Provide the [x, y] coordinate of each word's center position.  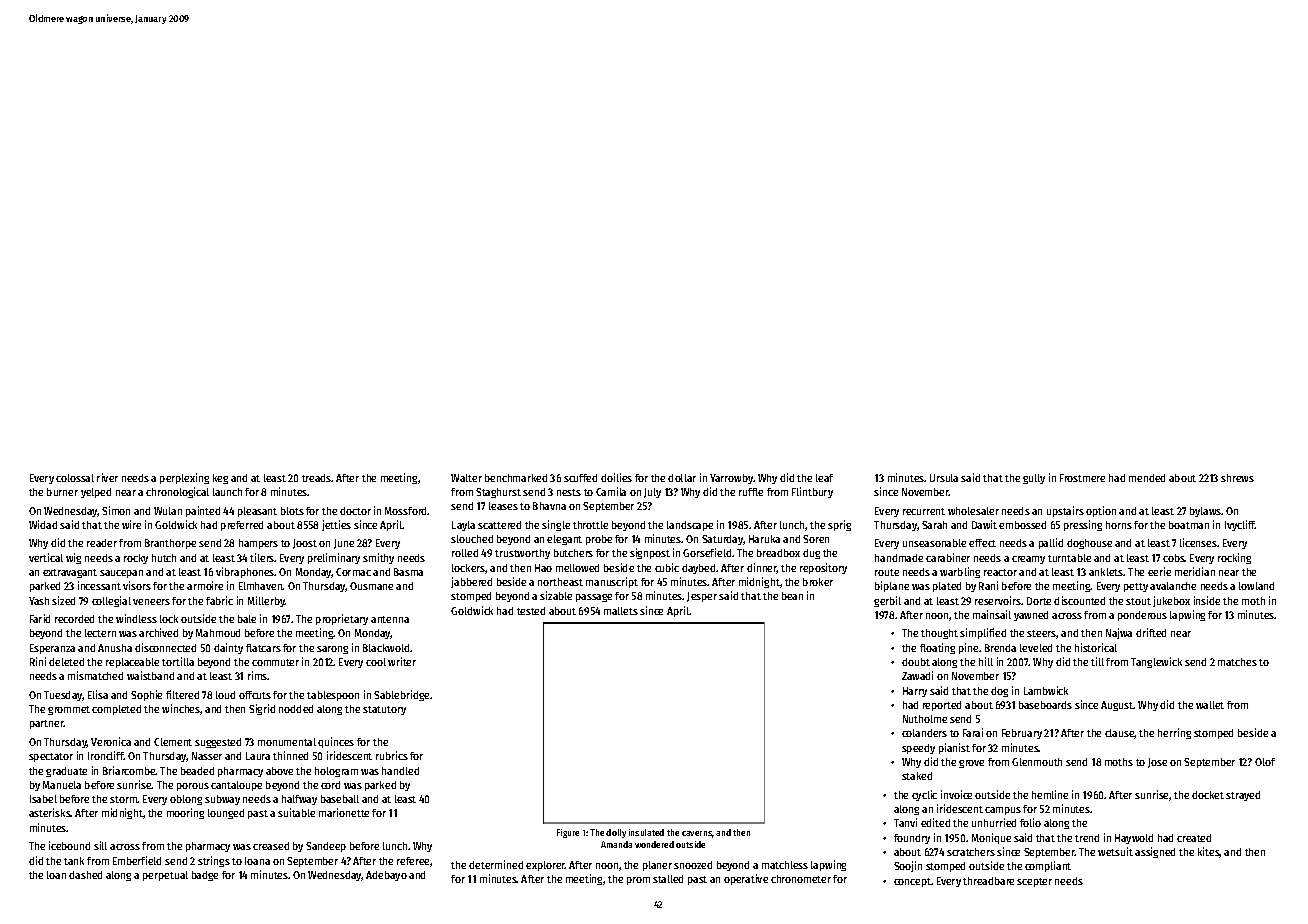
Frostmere [1082, 478]
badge [205, 876]
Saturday [722, 540]
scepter [1034, 882]
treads [317, 478]
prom [638, 881]
